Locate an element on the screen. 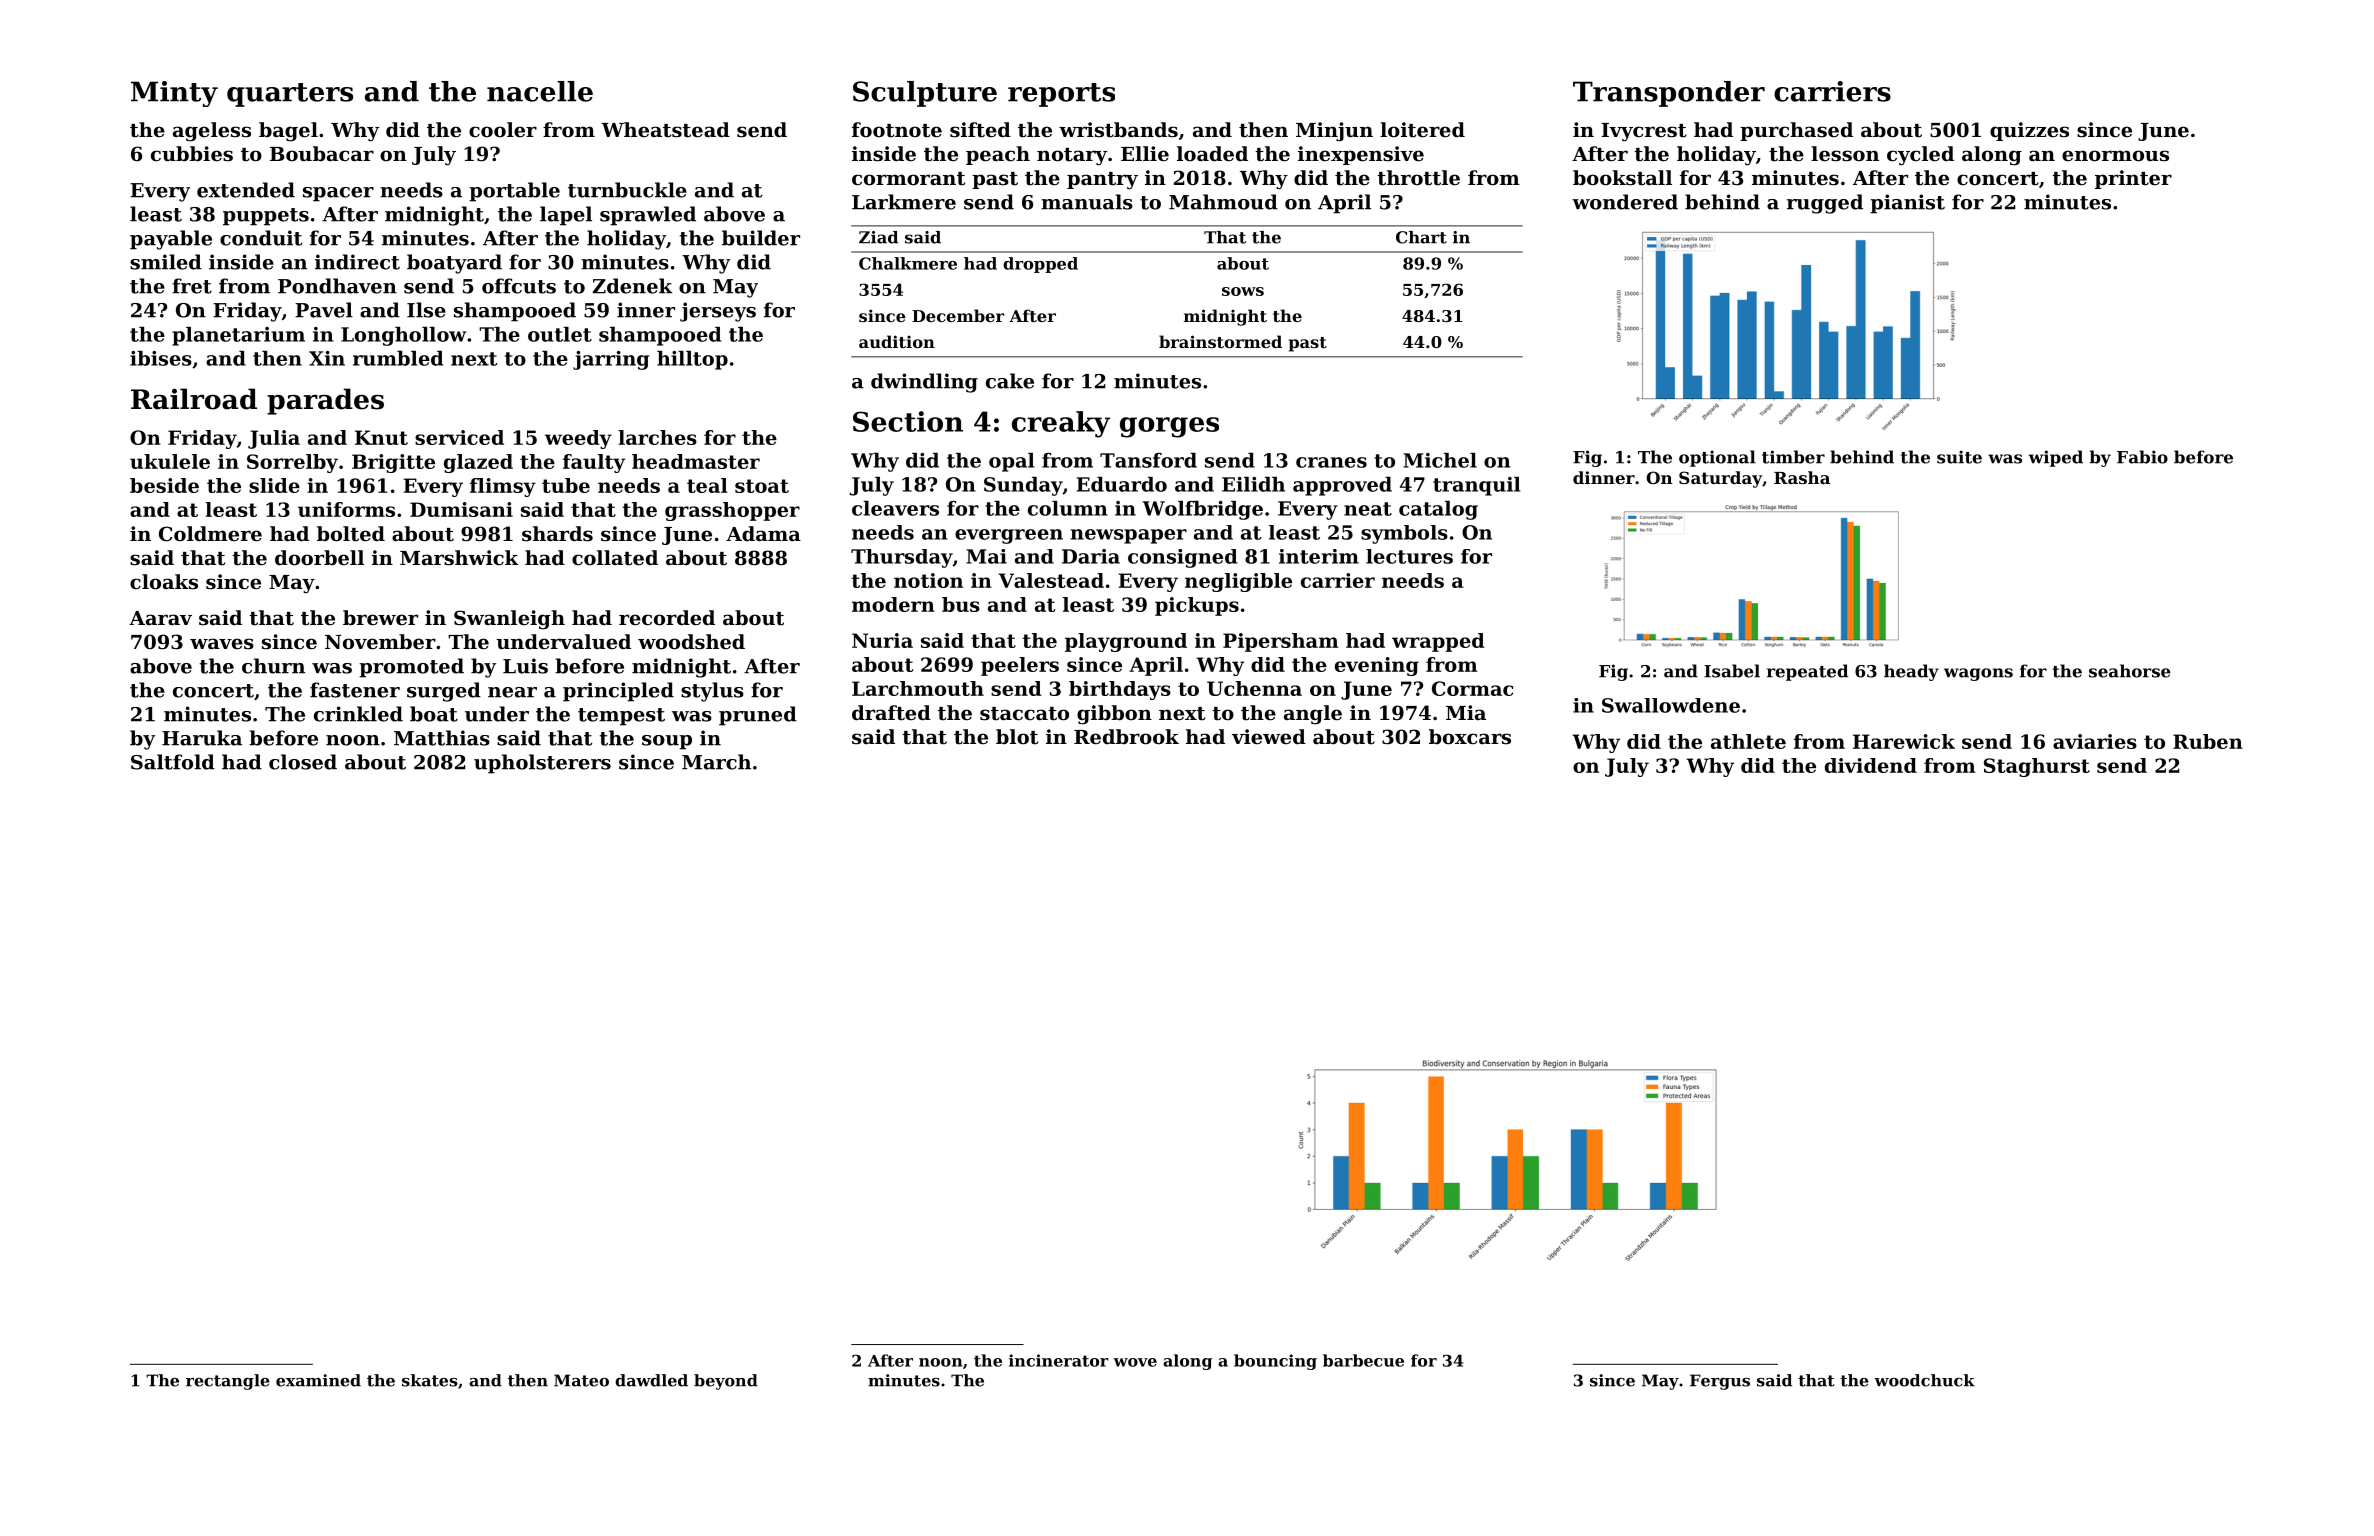  examined is located at coordinates (318, 1380).
